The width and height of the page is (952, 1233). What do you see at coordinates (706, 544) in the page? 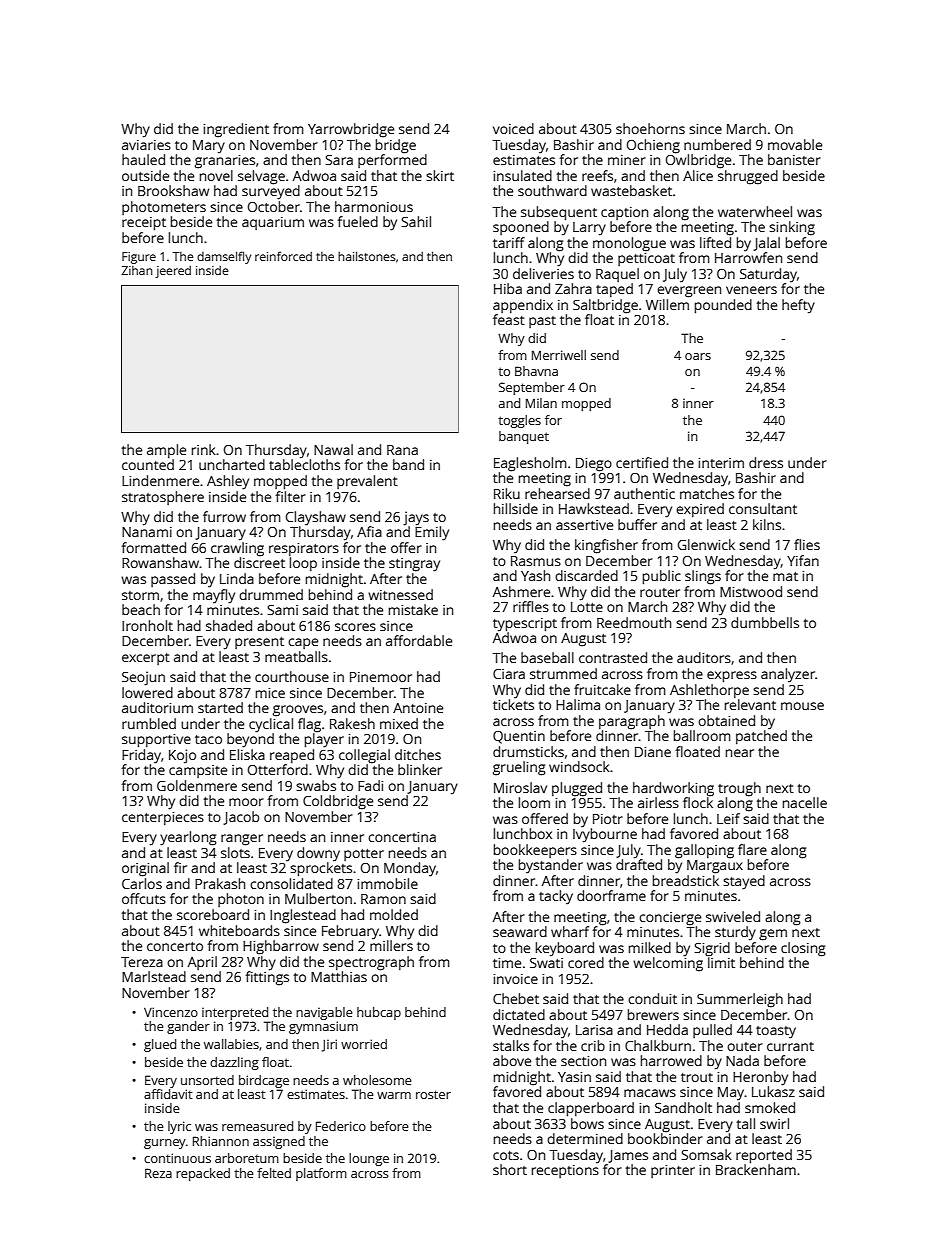
I see `Glenwick` at bounding box center [706, 544].
